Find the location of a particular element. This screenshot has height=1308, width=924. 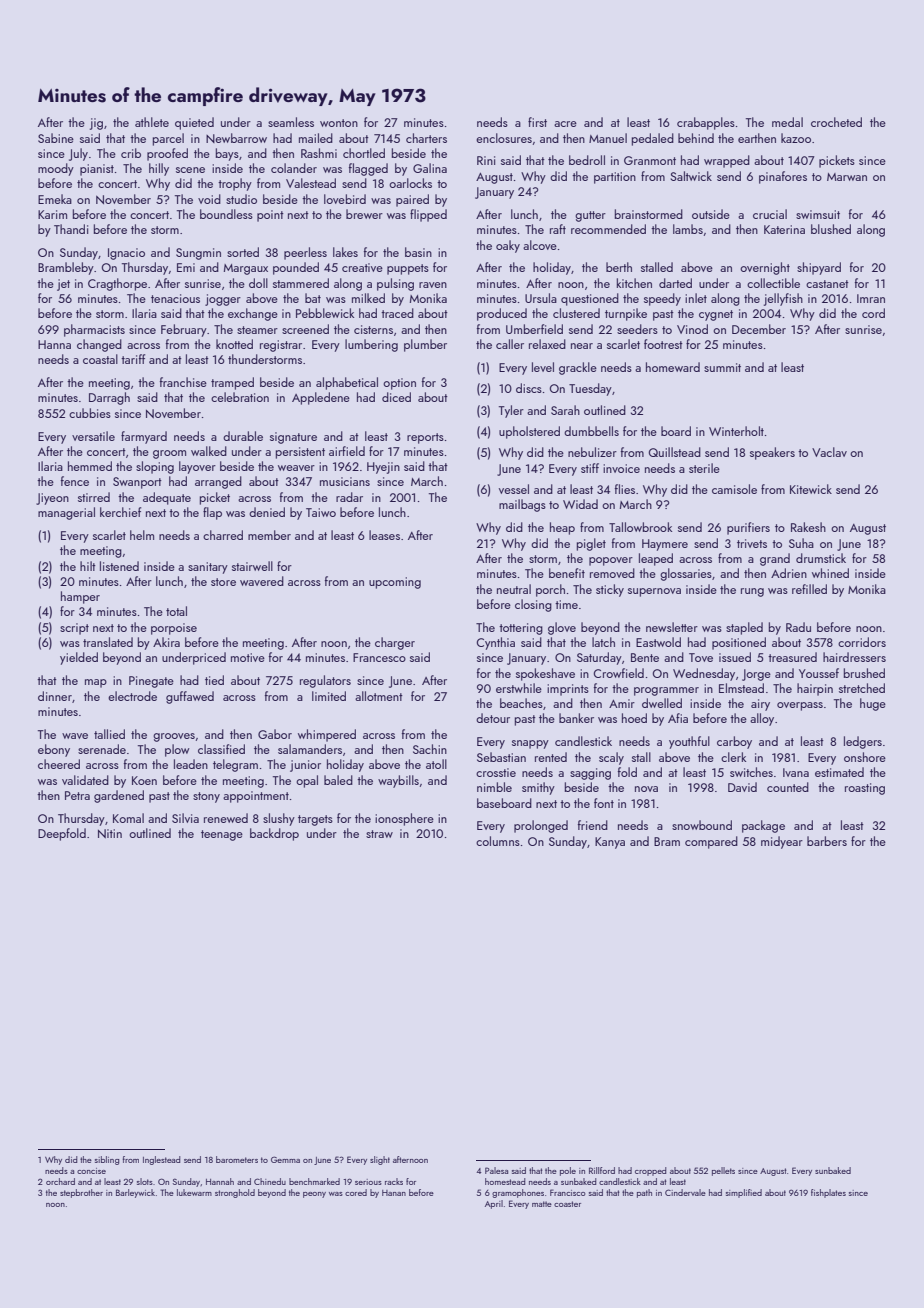

upcoming is located at coordinates (395, 583).
